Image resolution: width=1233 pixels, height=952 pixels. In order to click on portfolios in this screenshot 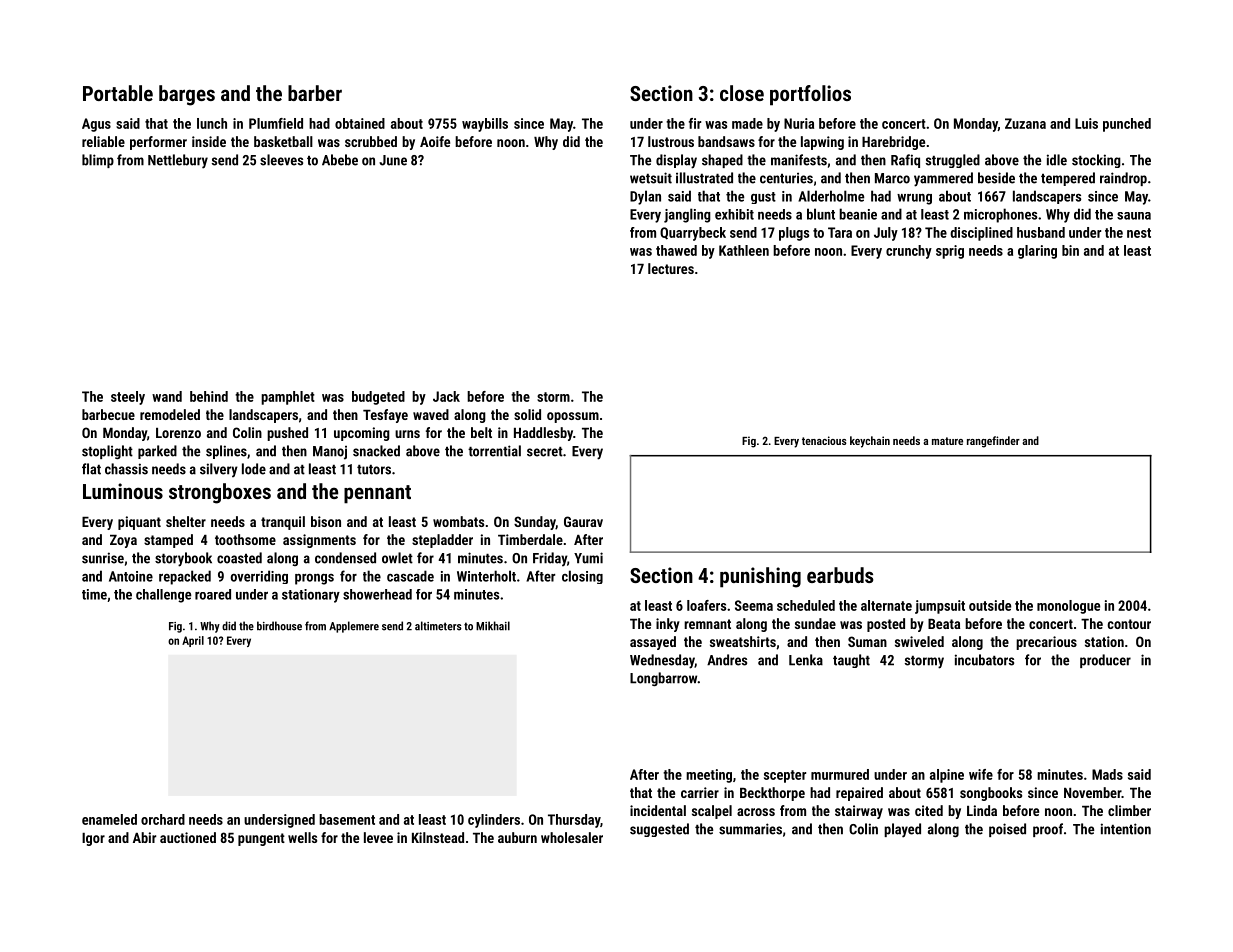, I will do `click(810, 95)`.
